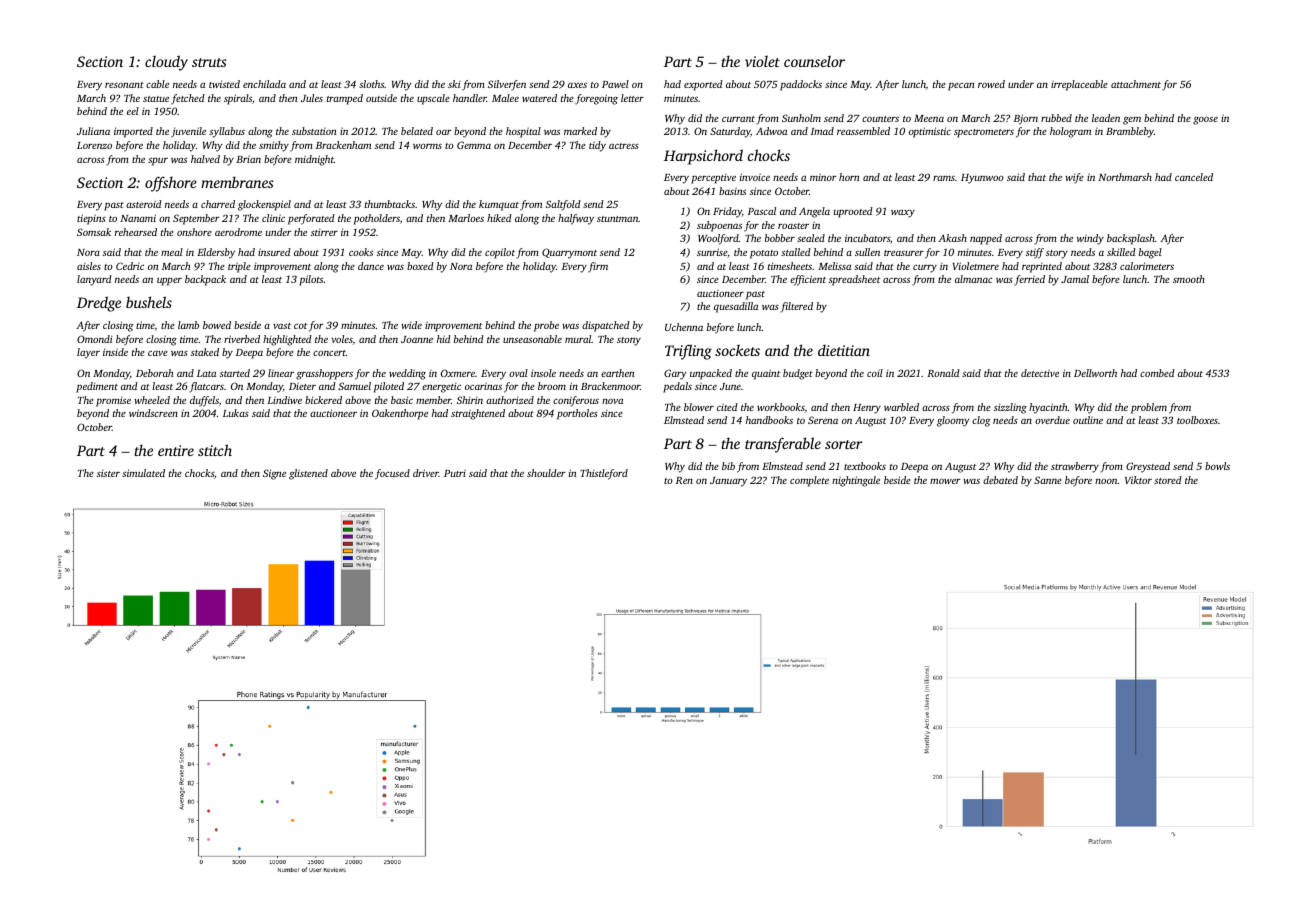 This page has width=1308, height=924. What do you see at coordinates (856, 481) in the page?
I see `nightingale` at bounding box center [856, 481].
